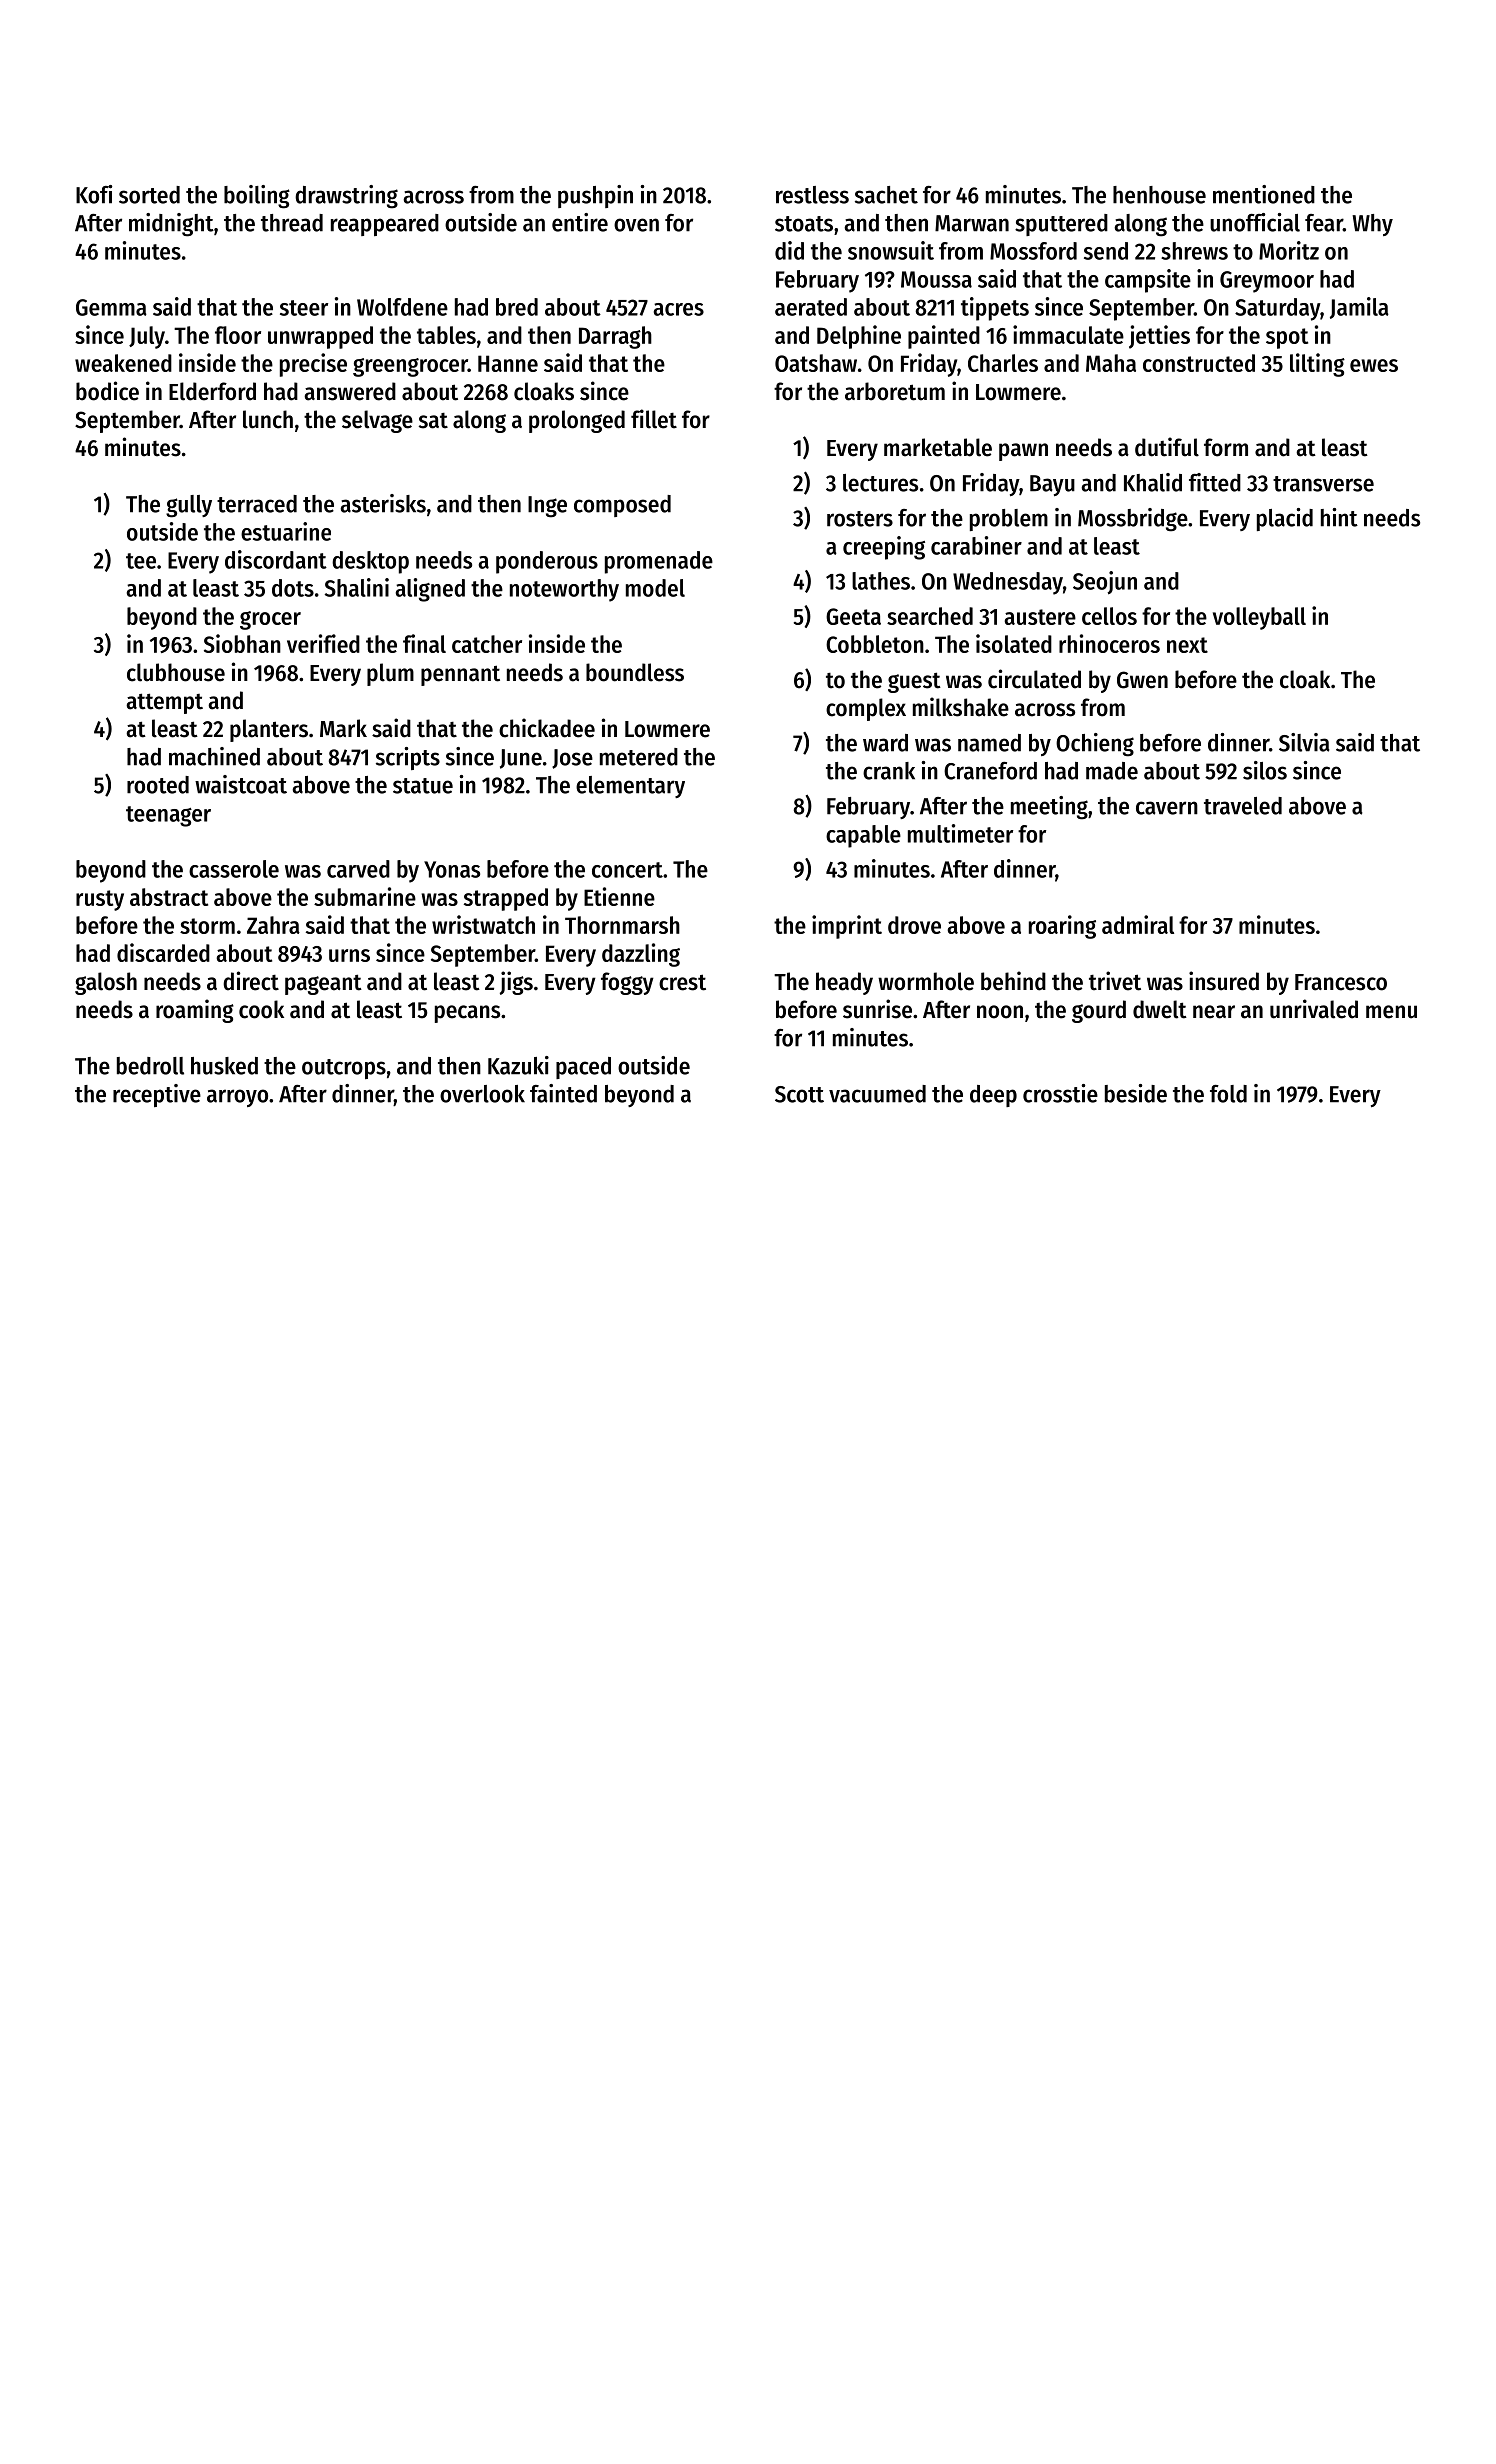  What do you see at coordinates (1267, 282) in the screenshot?
I see `Greymoor` at bounding box center [1267, 282].
